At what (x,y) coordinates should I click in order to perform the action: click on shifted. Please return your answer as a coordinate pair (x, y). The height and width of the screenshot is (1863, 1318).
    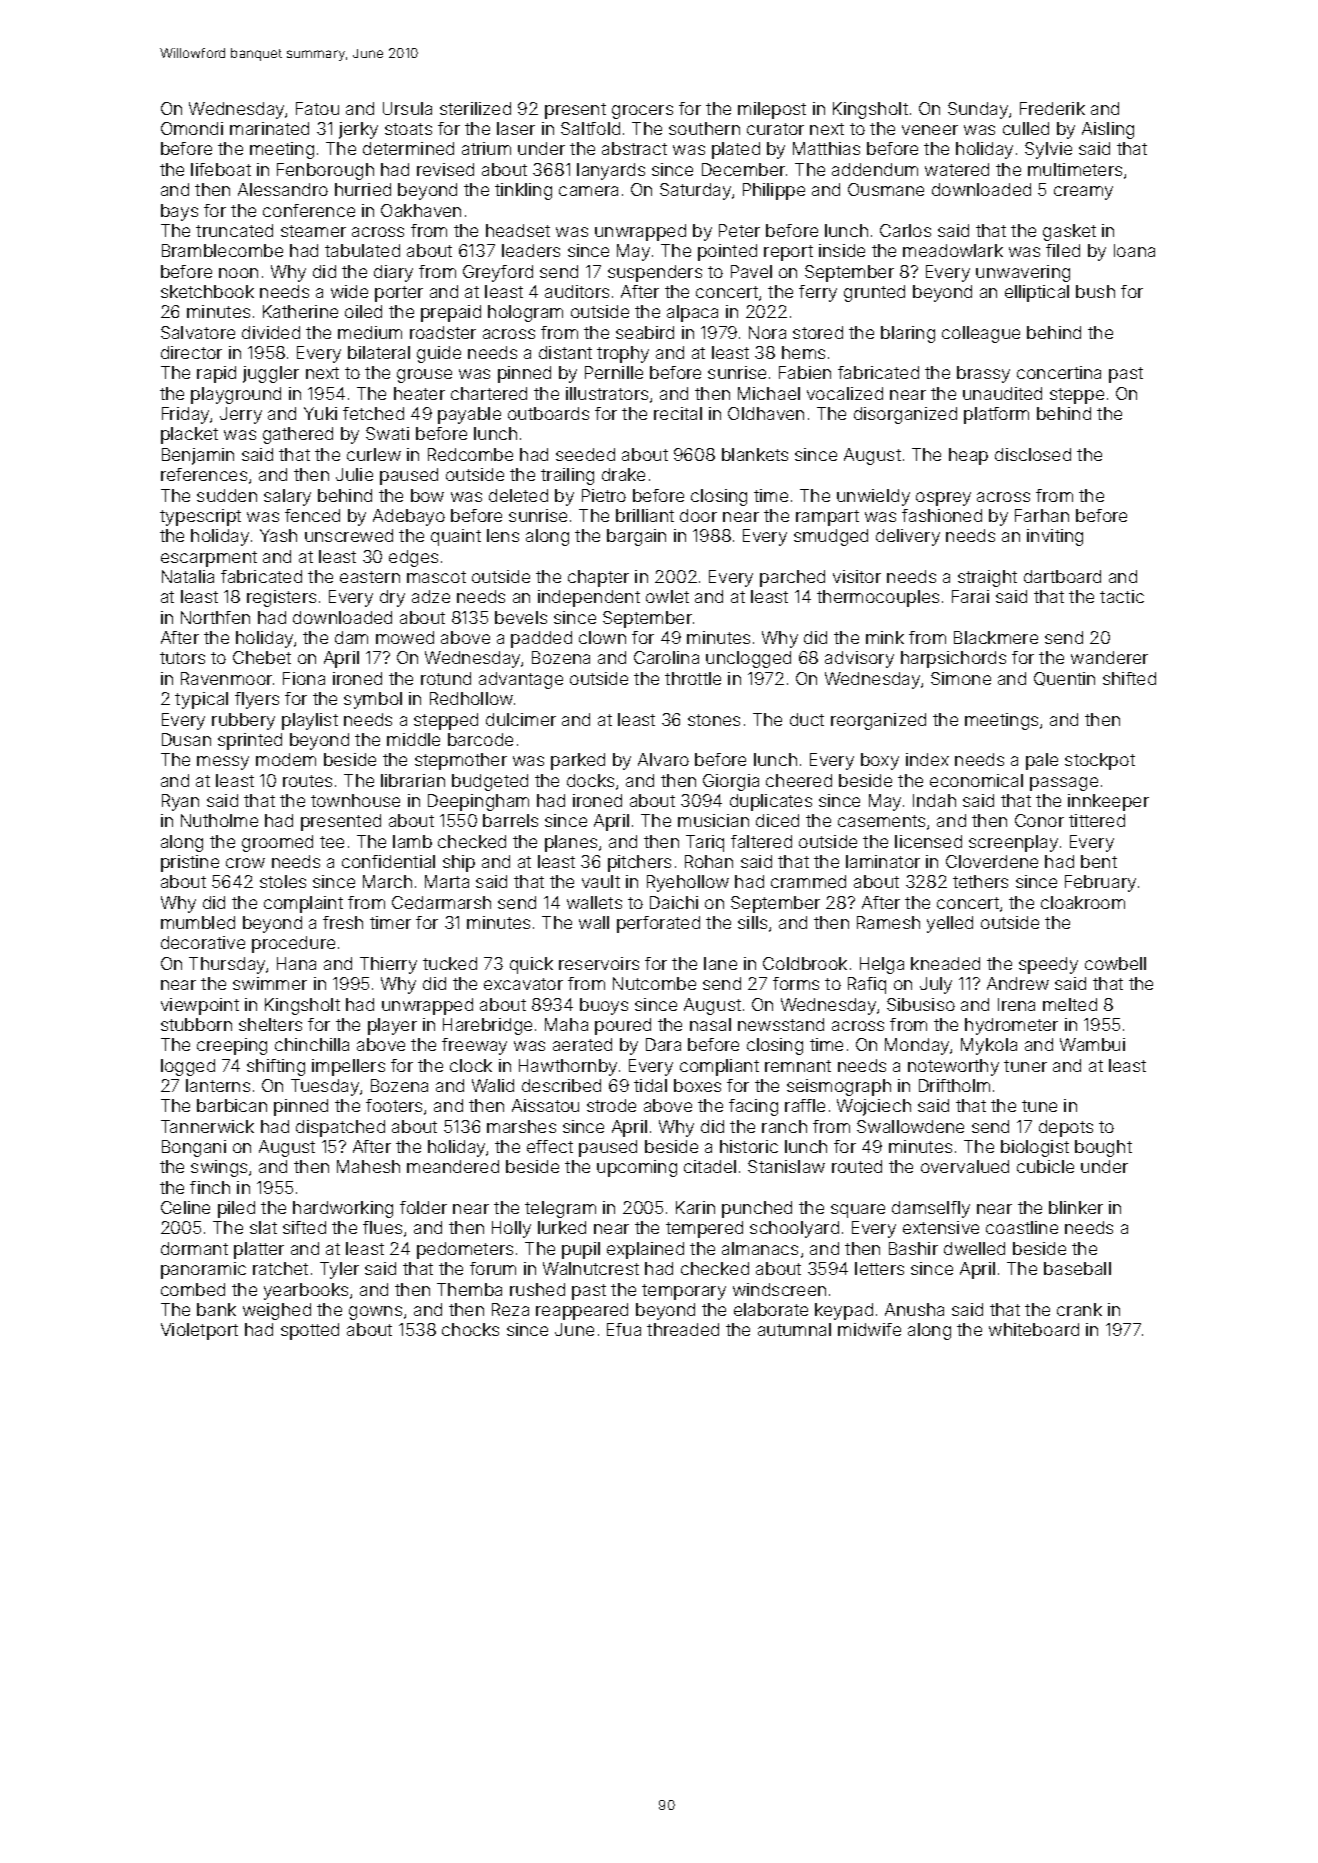
    Looking at the image, I should click on (1129, 678).
